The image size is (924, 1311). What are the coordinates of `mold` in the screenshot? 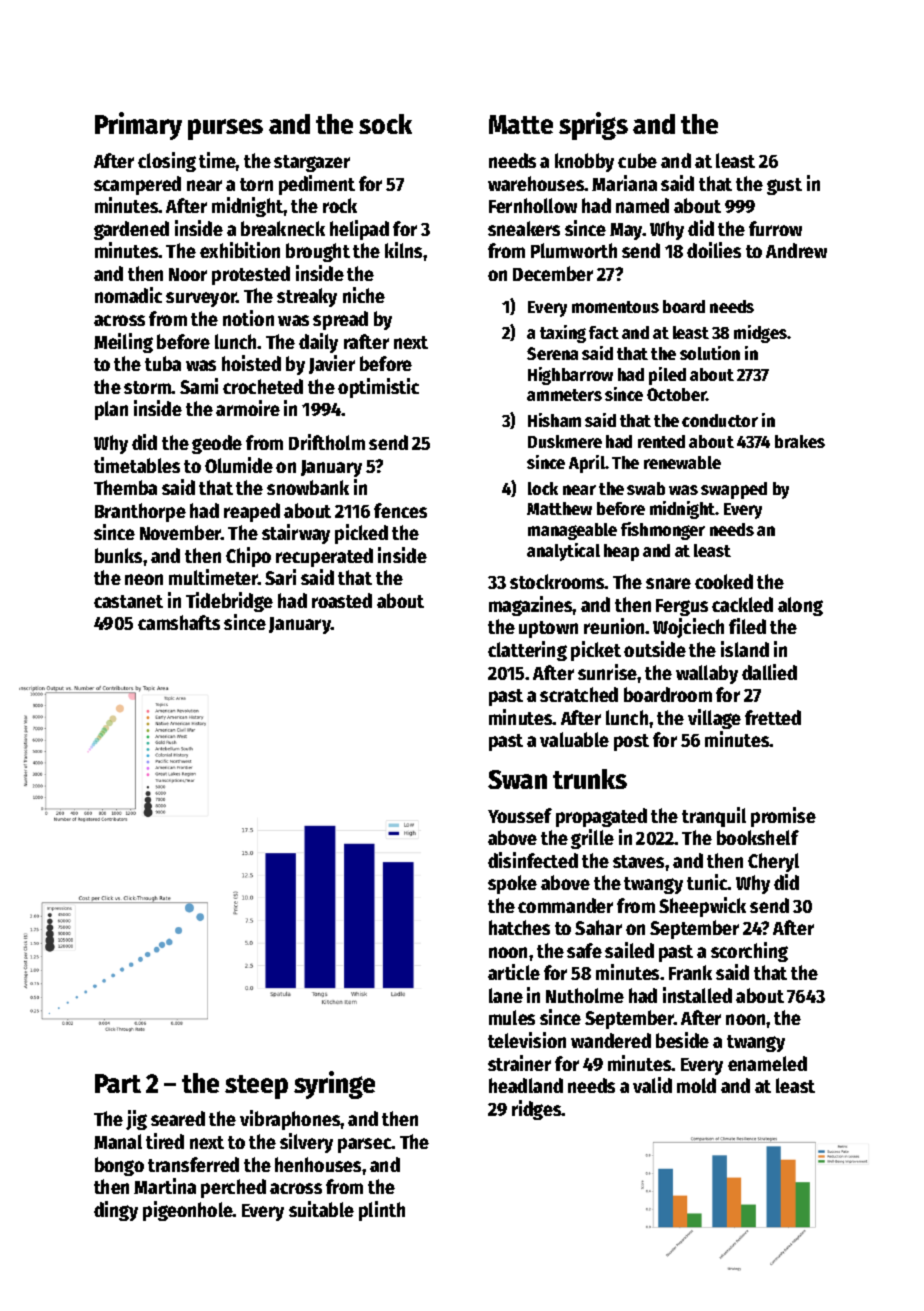 It's located at (696, 1085).
